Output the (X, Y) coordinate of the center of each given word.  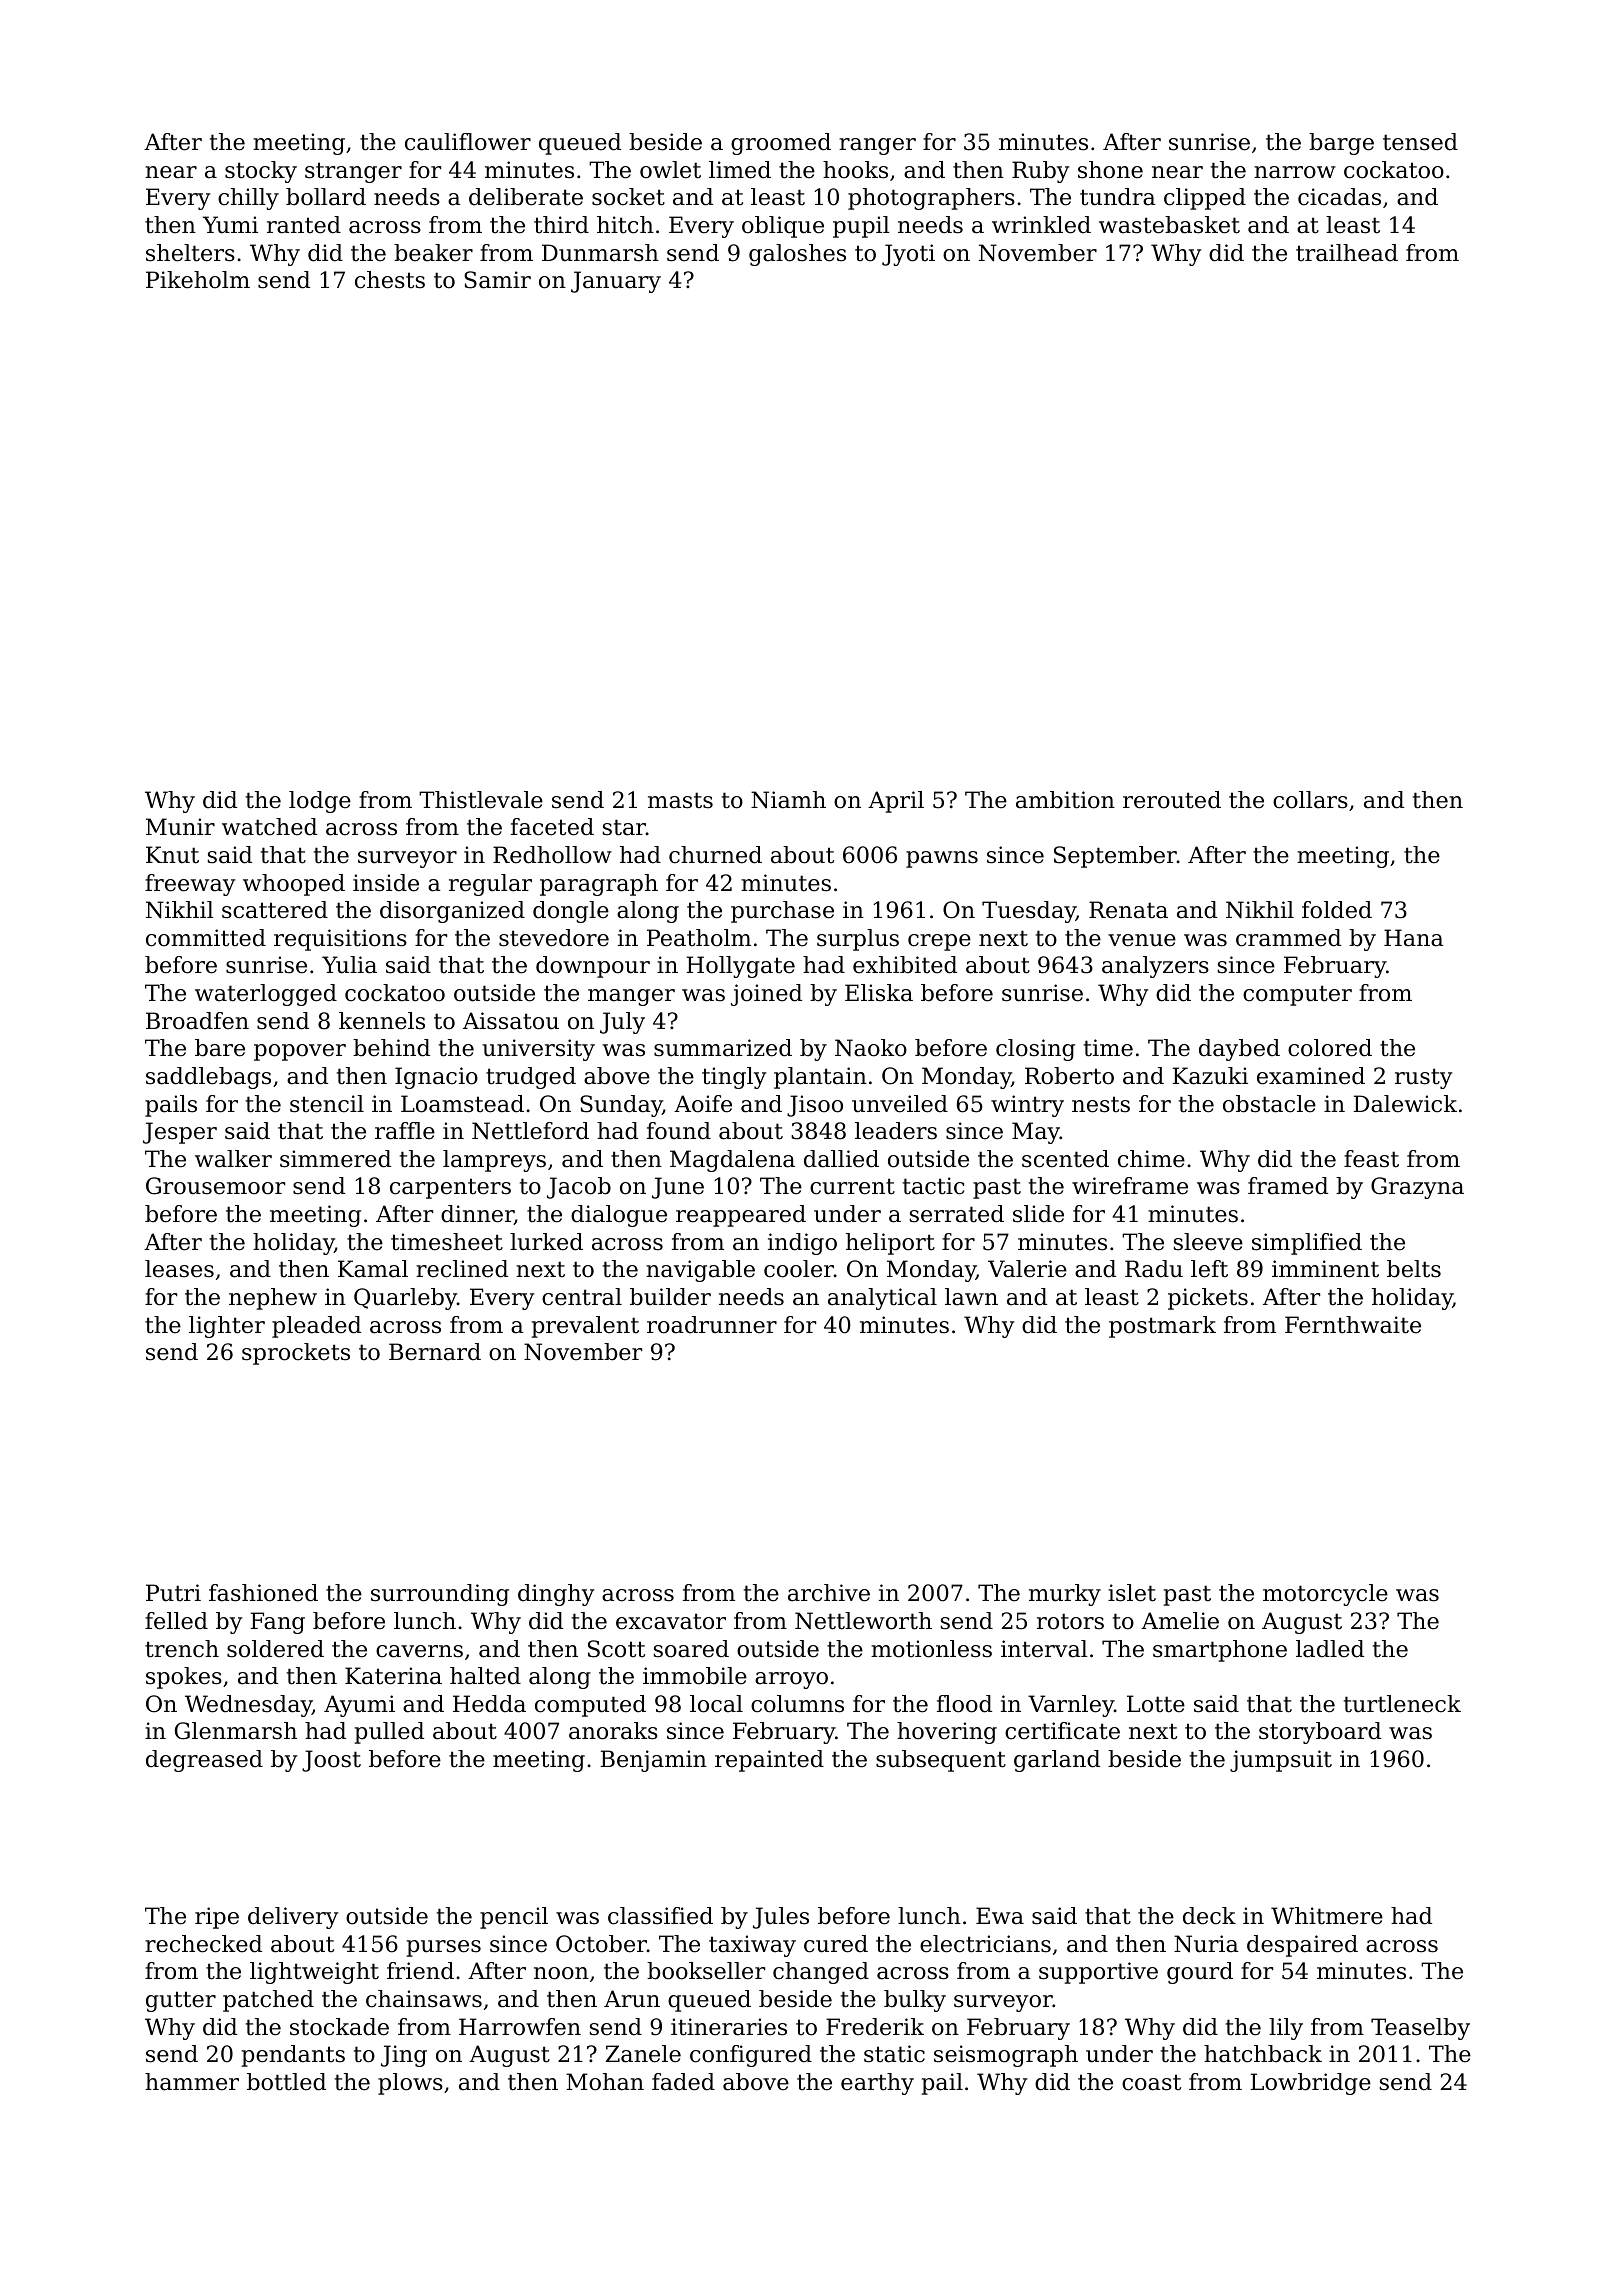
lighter (227, 1327)
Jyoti (908, 255)
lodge (320, 802)
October (601, 1944)
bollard (326, 197)
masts (680, 800)
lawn (971, 1297)
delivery (293, 1918)
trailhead (1347, 253)
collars (1310, 800)
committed (206, 938)
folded (1337, 910)
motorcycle (1325, 1595)
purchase (782, 912)
